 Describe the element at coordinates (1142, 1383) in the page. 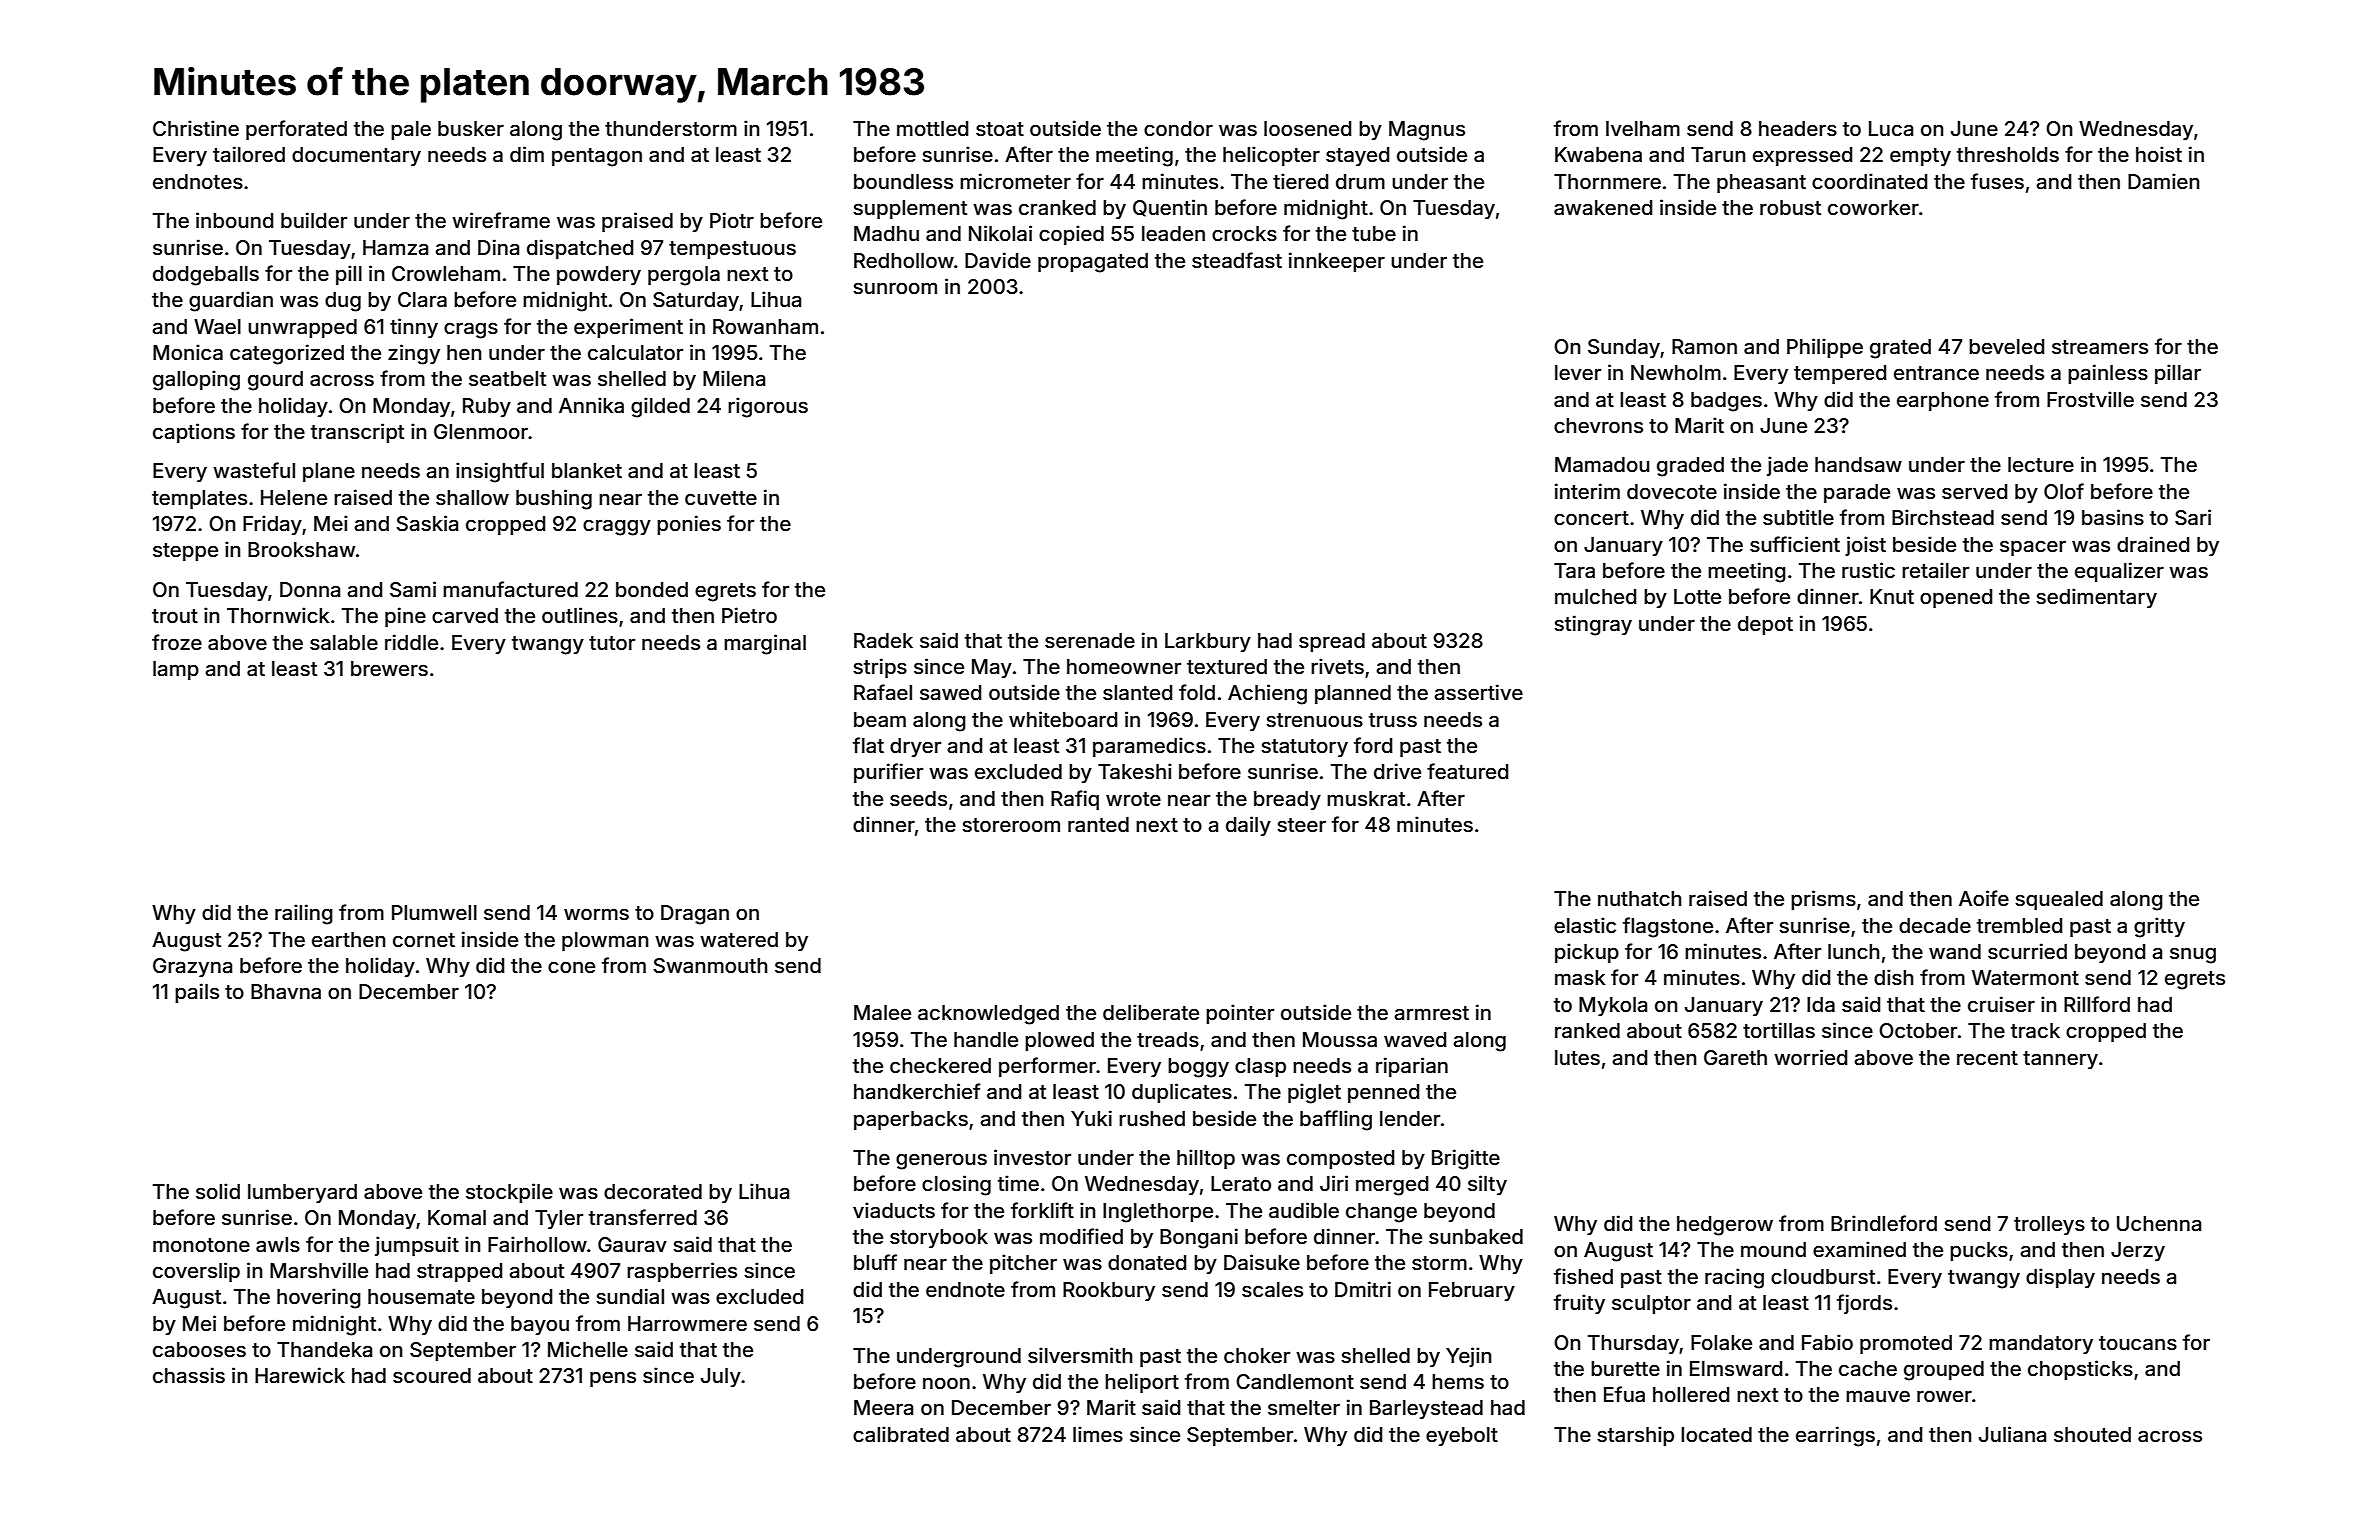

I see `heliport` at that location.
